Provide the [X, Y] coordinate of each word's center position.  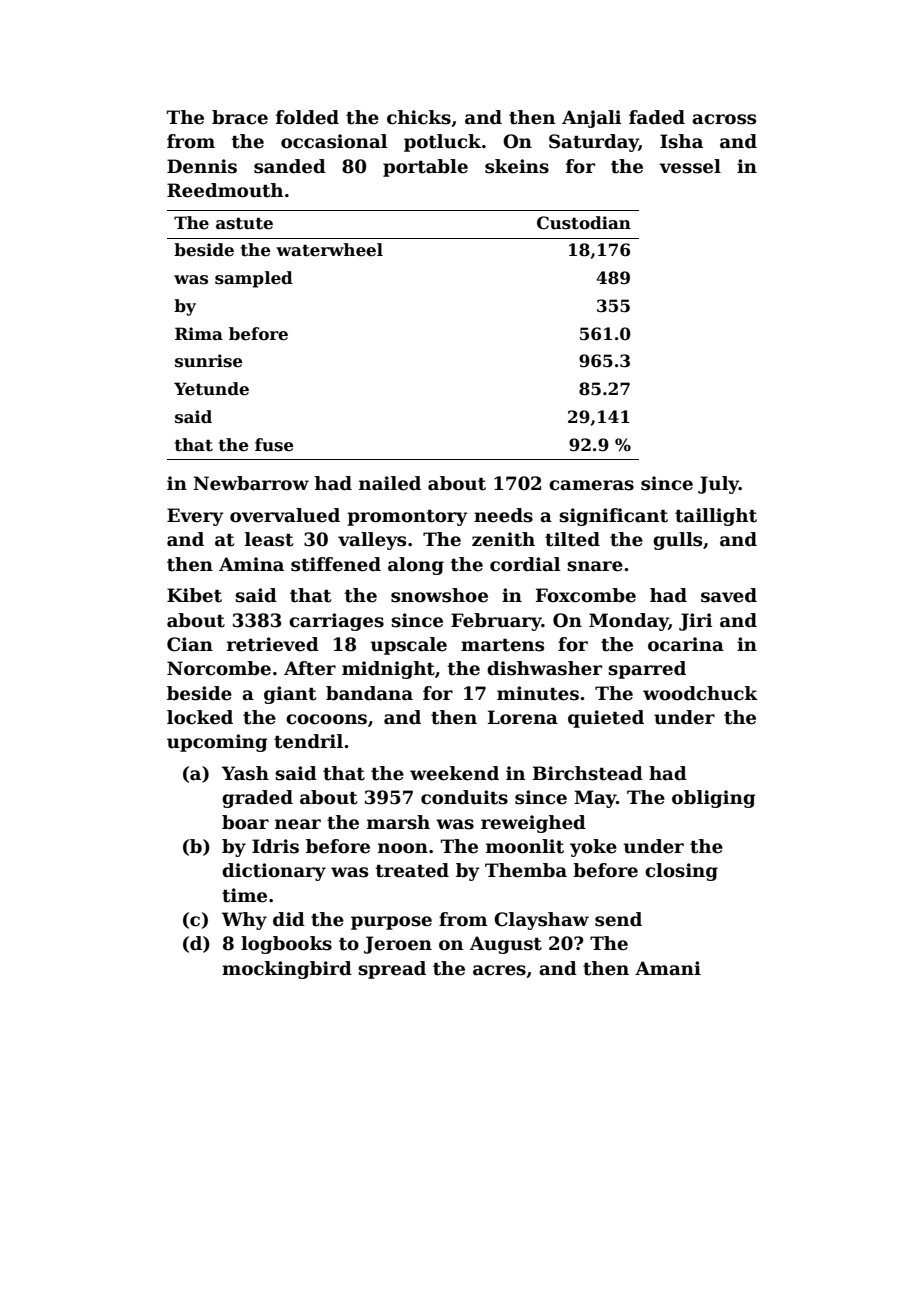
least [269, 539]
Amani [668, 968]
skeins [517, 166]
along [416, 566]
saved [729, 595]
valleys [372, 541]
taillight [716, 517]
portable [425, 168]
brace [240, 117]
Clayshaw [541, 921]
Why [244, 921]
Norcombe [219, 668]
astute [244, 223]
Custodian [584, 223]
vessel [690, 166]
